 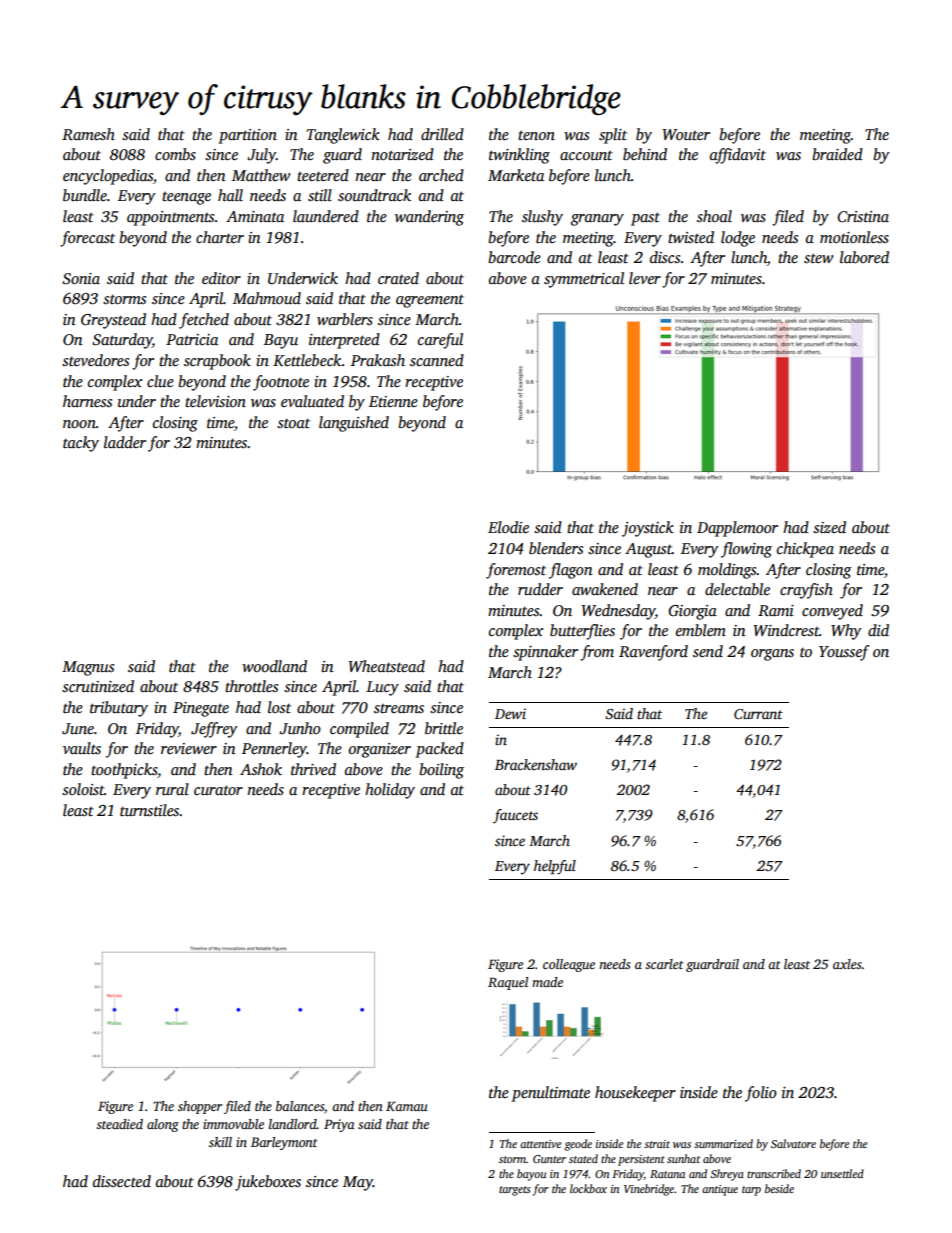 I want to click on arched, so click(x=441, y=175).
